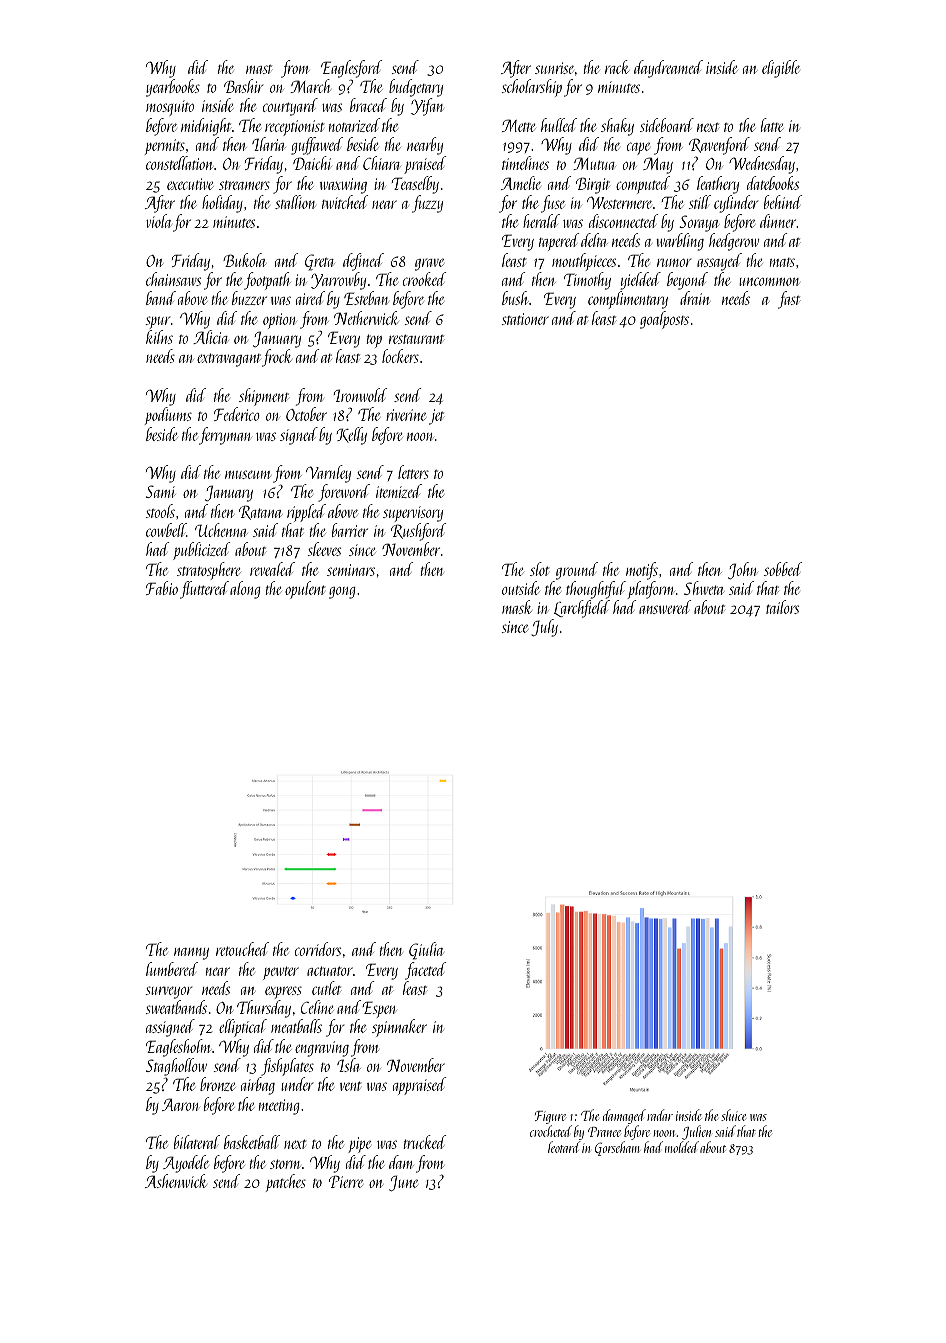  I want to click on Varnley, so click(328, 474).
